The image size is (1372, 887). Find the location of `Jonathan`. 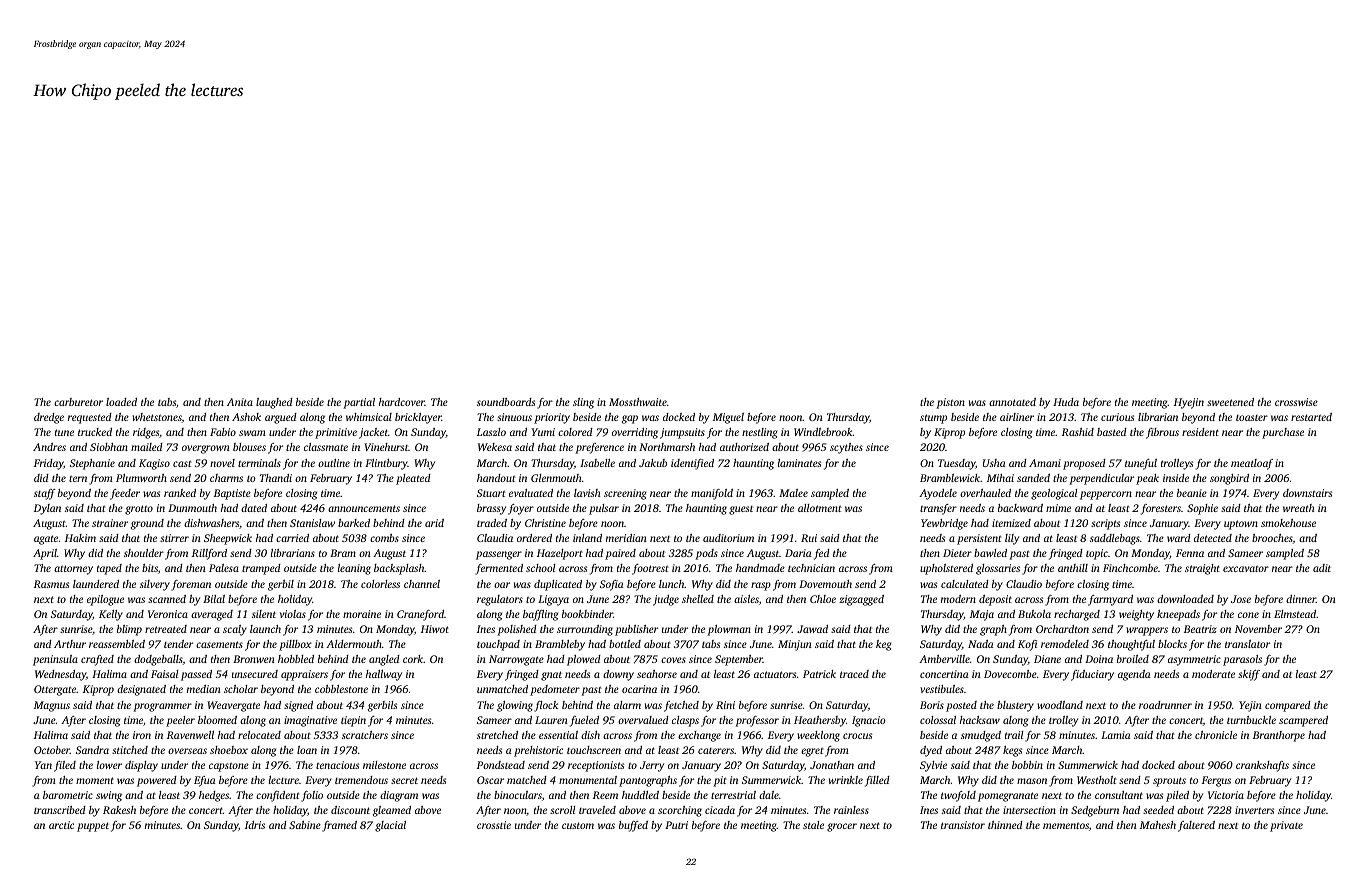

Jonathan is located at coordinates (832, 765).
